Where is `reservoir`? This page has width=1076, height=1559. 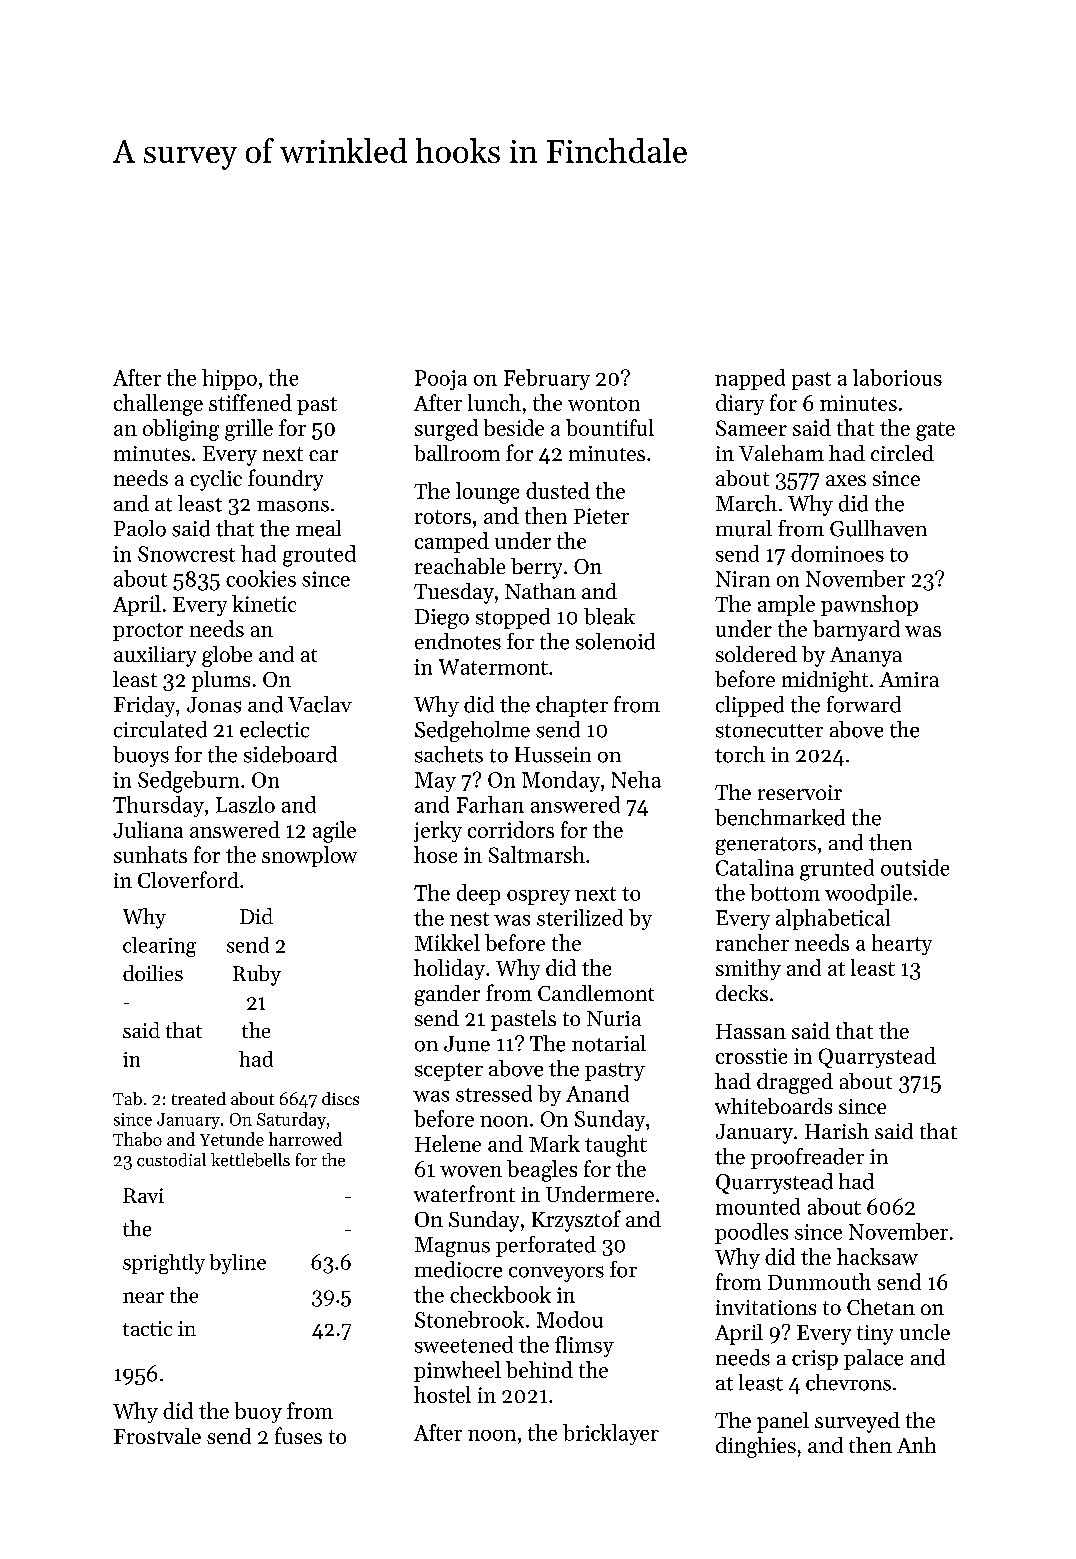
reservoir is located at coordinates (800, 792).
